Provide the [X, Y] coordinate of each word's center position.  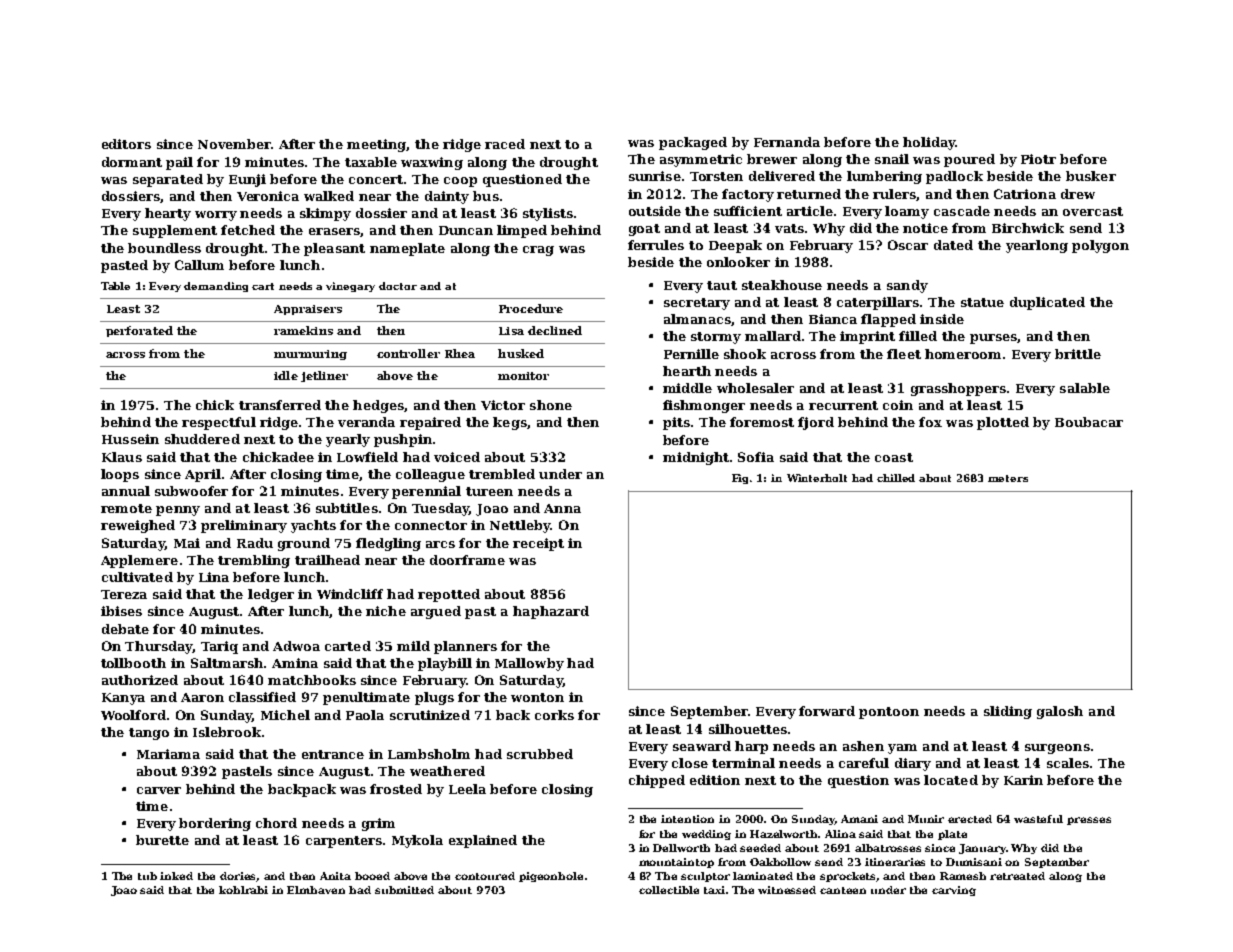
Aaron [202, 697]
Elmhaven [316, 890]
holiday [929, 143]
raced [505, 144]
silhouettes [748, 729]
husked [521, 353]
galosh [1060, 712]
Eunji [247, 180]
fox [930, 422]
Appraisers [308, 310]
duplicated [1047, 303]
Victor [503, 405]
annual [126, 491]
